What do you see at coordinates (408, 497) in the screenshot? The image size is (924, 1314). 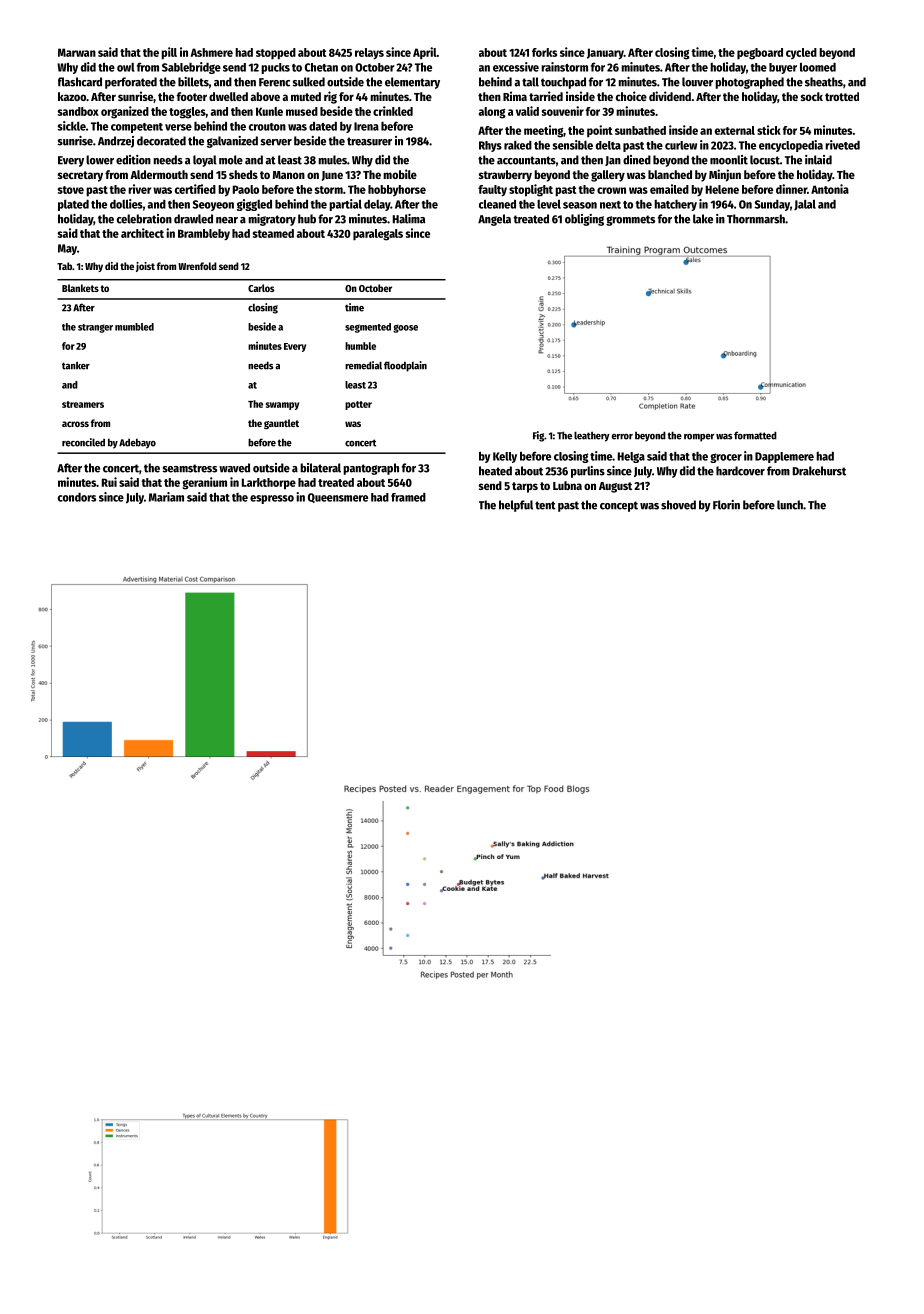 I see `framed` at bounding box center [408, 497].
